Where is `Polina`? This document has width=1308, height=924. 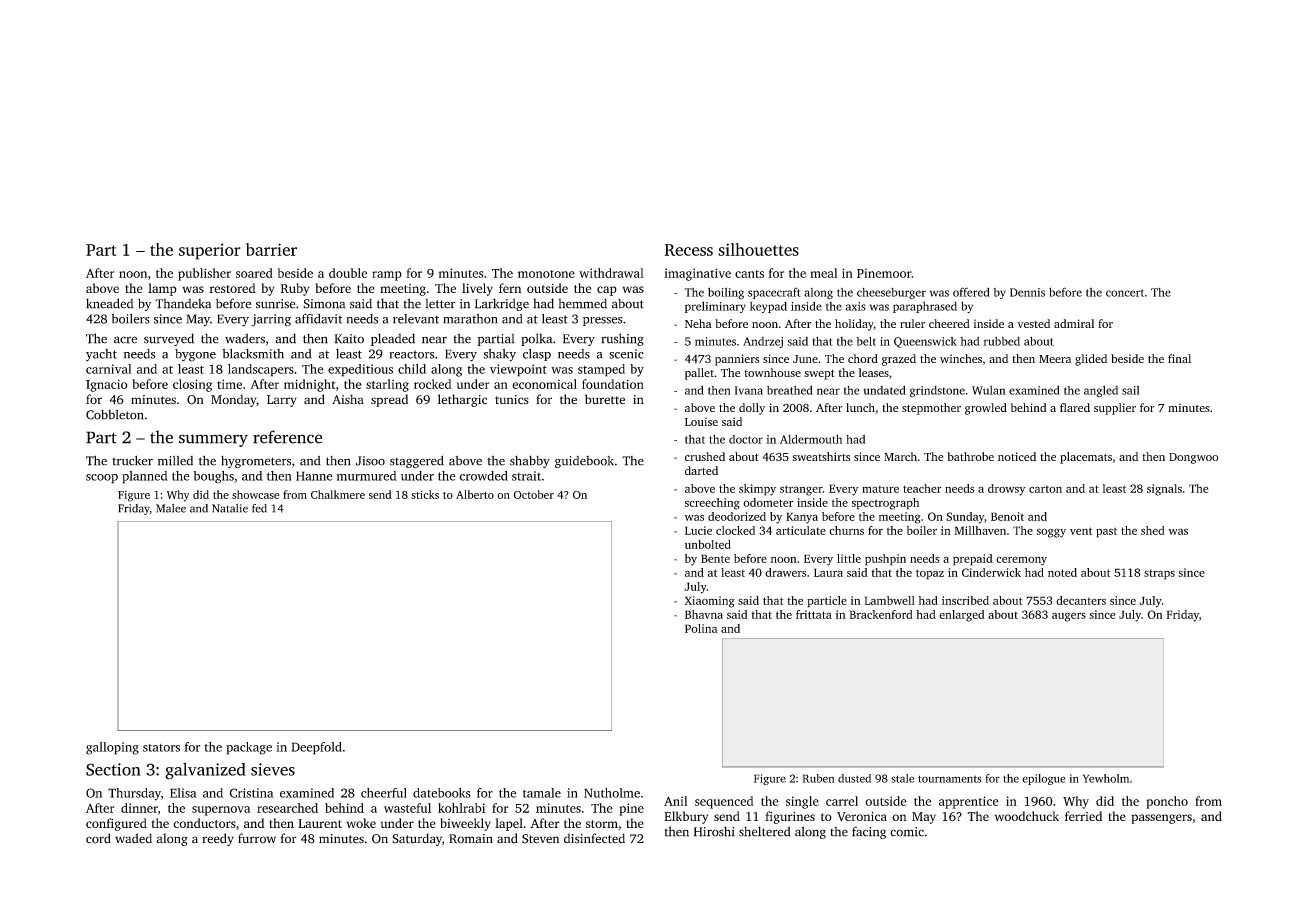 Polina is located at coordinates (701, 628).
